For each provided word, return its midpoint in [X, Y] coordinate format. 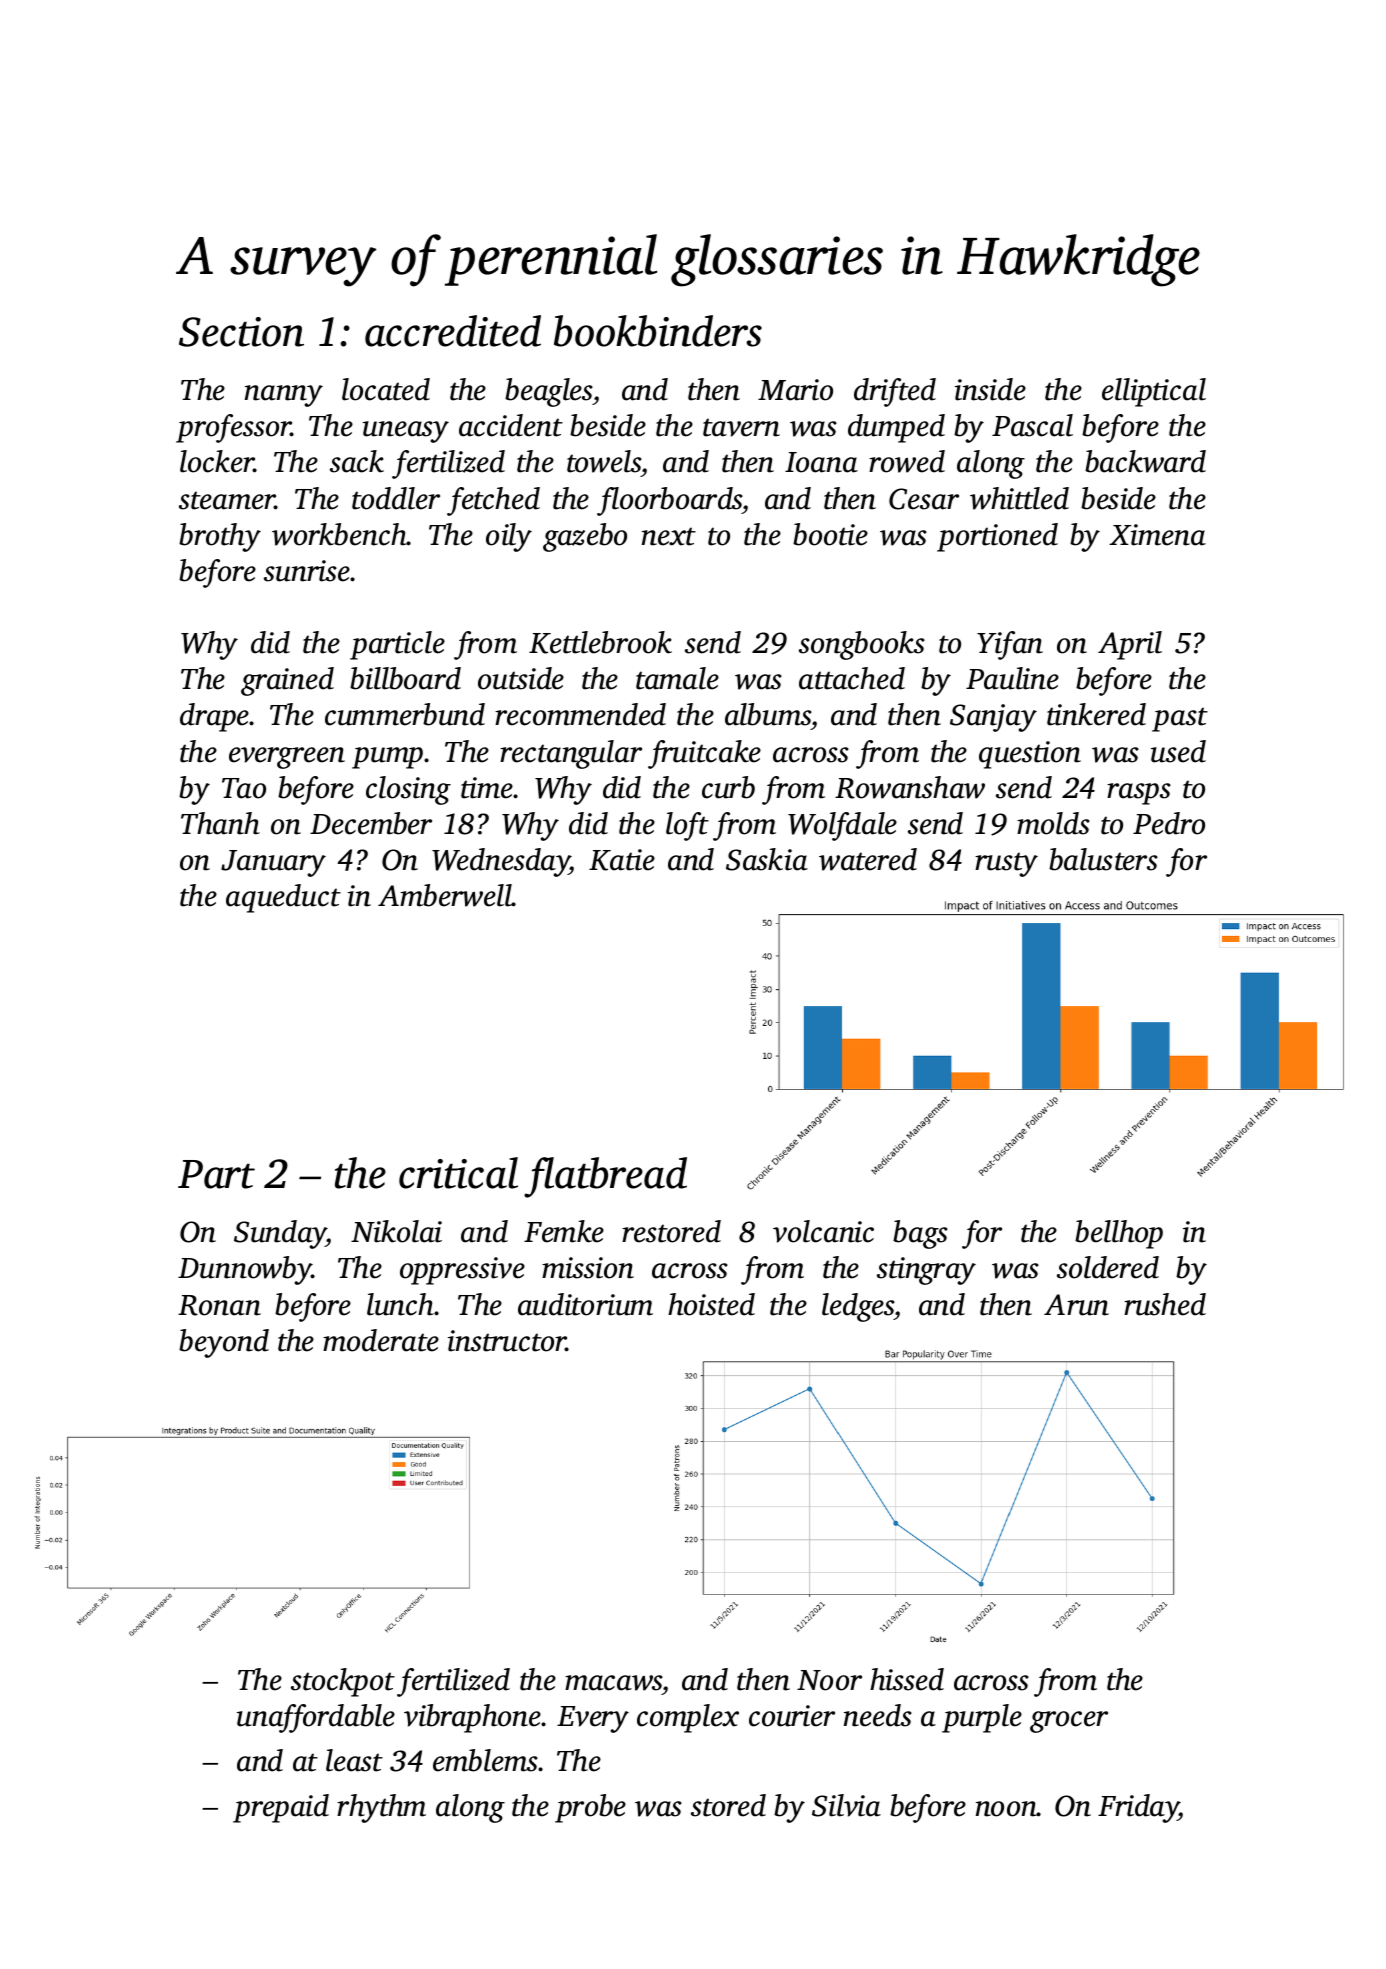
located [386, 389]
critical [458, 1173]
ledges [858, 1307]
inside [990, 389]
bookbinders [658, 331]
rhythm [381, 1808]
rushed [1165, 1304]
